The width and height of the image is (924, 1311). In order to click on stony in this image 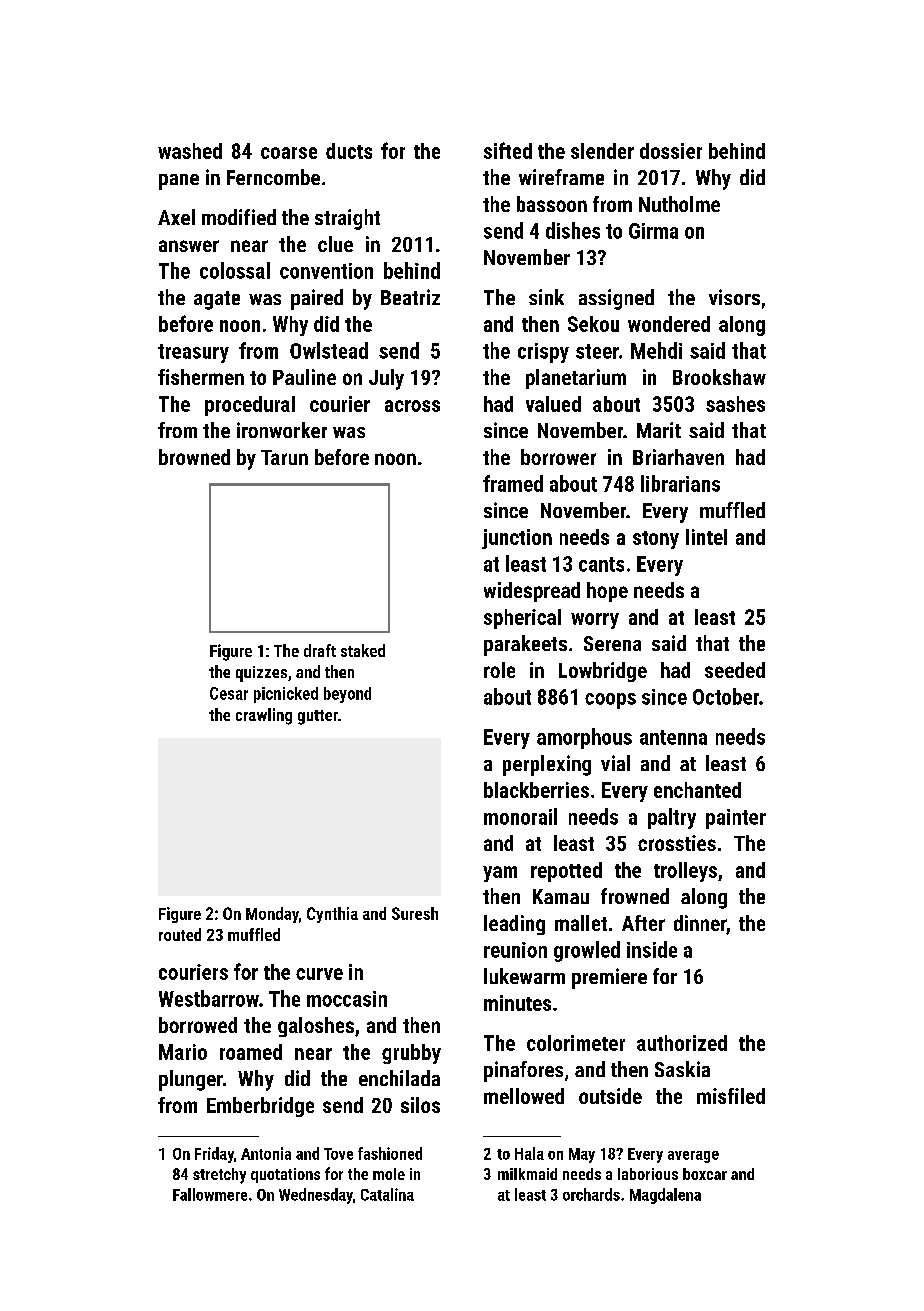, I will do `click(656, 540)`.
